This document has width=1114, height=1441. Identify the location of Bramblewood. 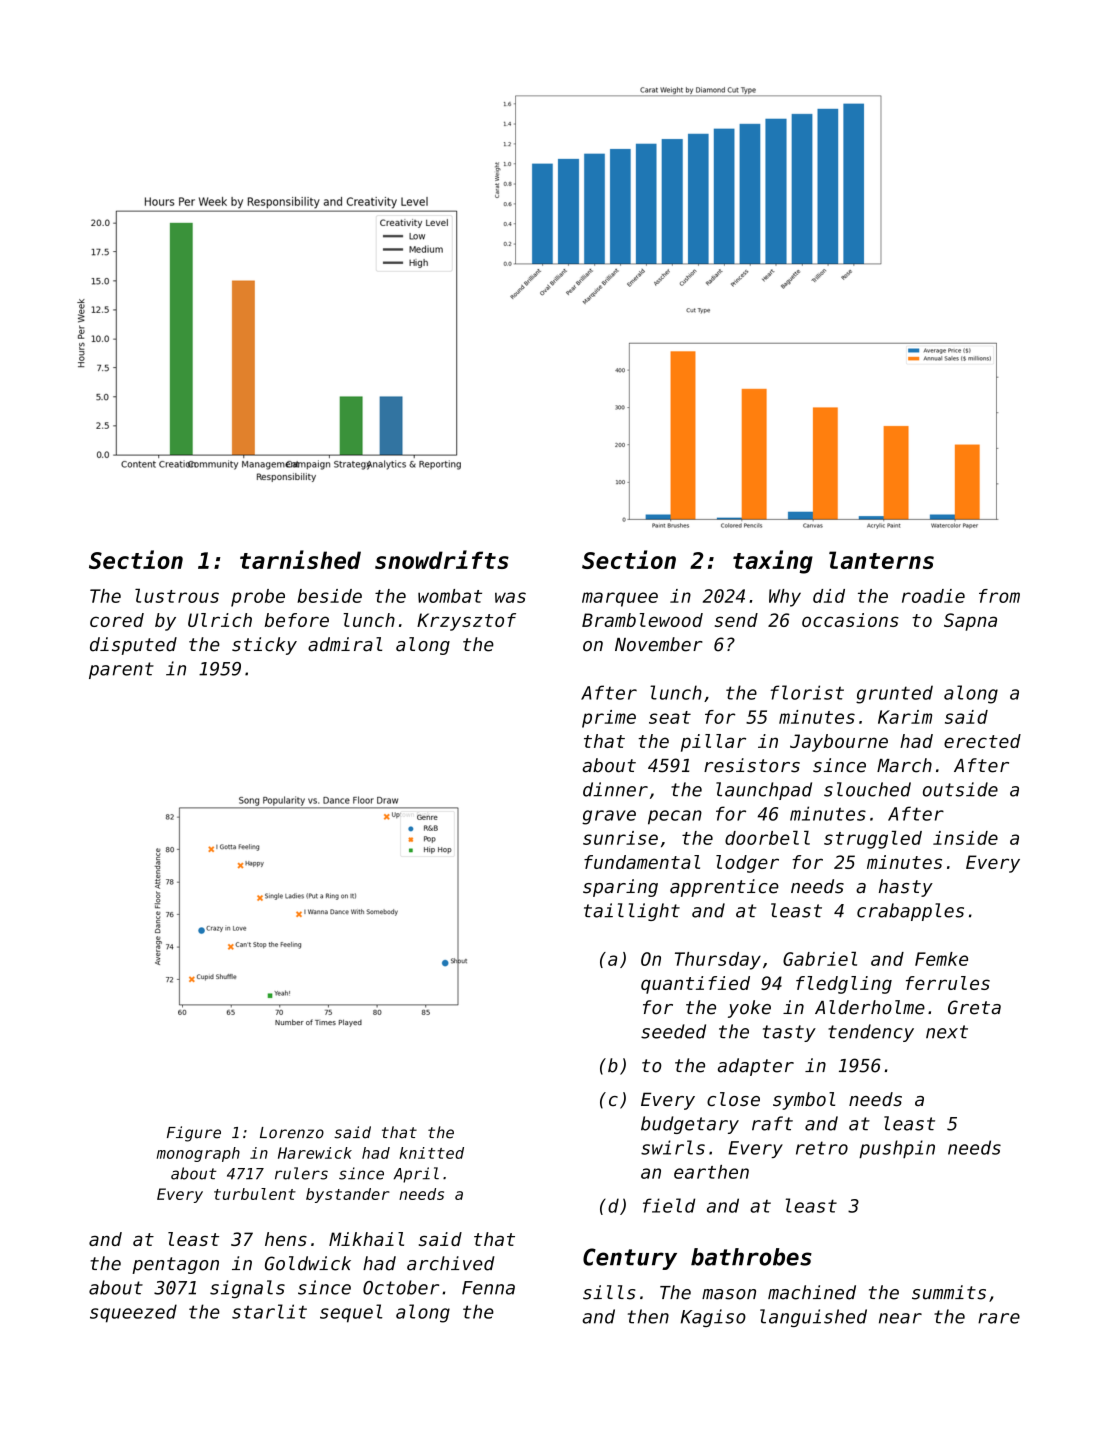
(642, 620).
